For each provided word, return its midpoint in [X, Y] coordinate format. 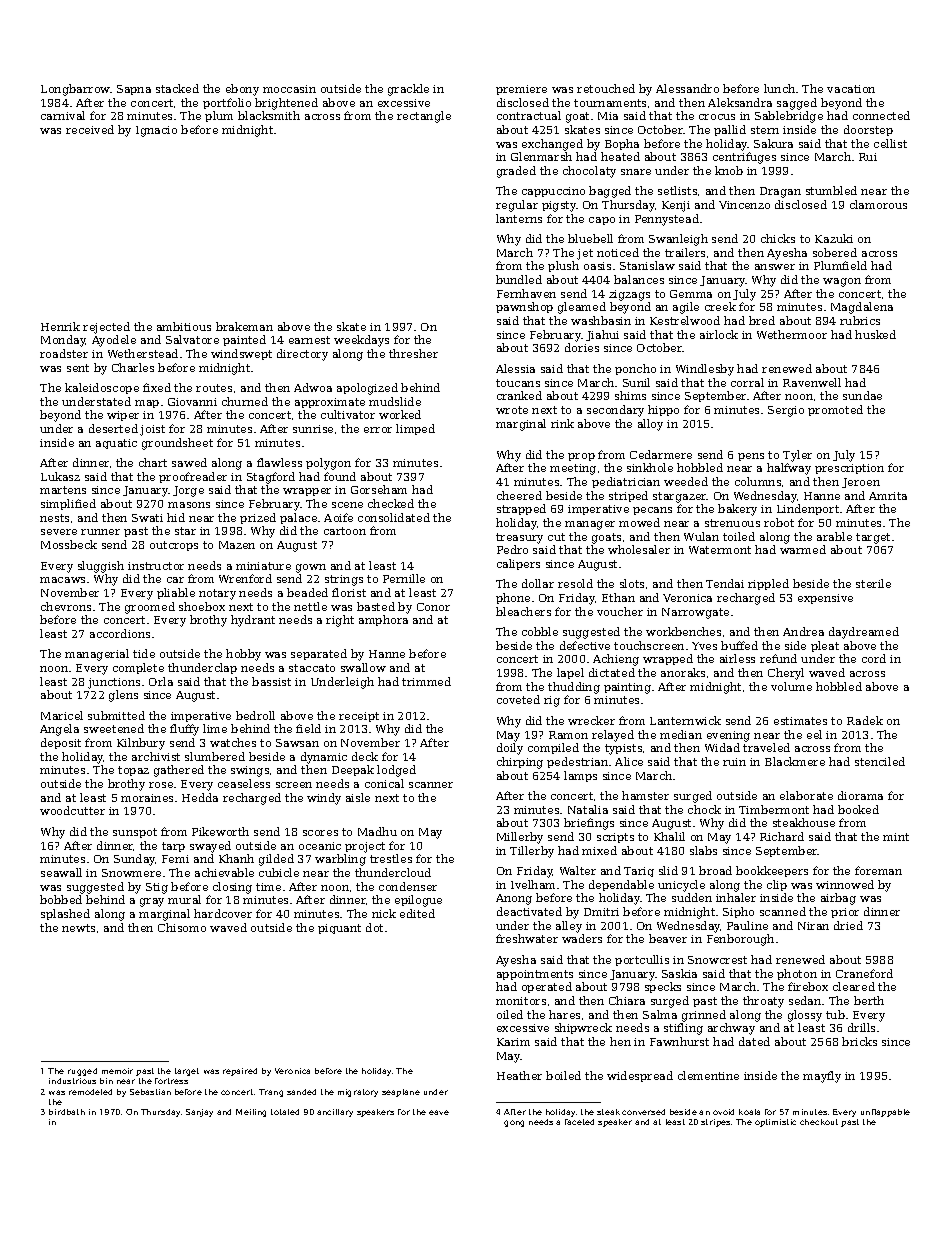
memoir [117, 1071]
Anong [514, 899]
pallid [730, 130]
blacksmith [269, 115]
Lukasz [60, 476]
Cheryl [786, 674]
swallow [363, 667]
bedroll [255, 715]
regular [517, 206]
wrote [512, 410]
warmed [803, 549]
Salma [660, 1014]
